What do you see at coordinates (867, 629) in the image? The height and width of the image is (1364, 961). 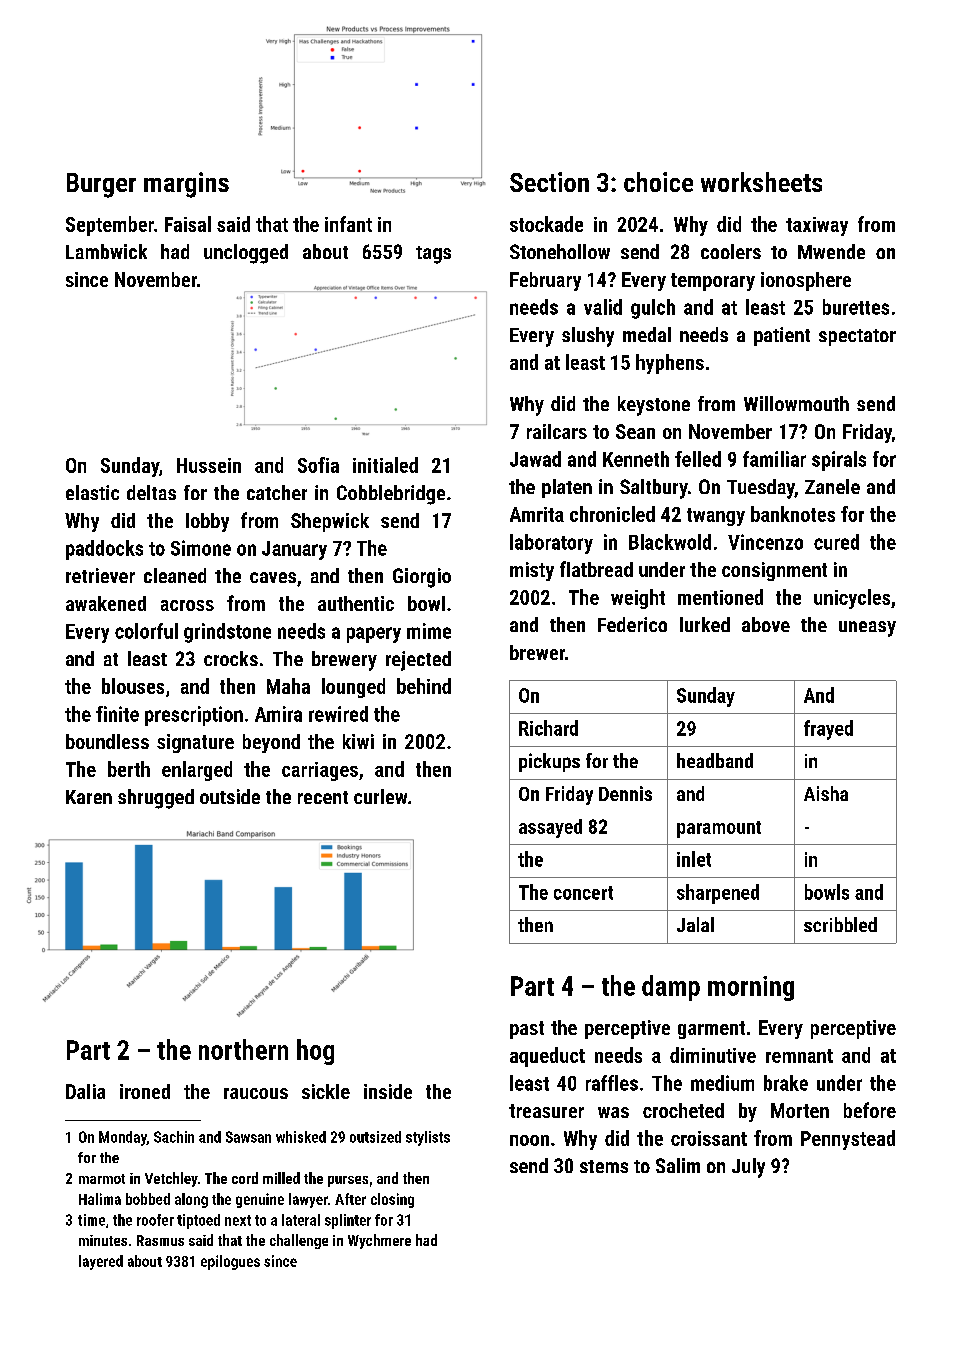 I see `uneasy` at bounding box center [867, 629].
